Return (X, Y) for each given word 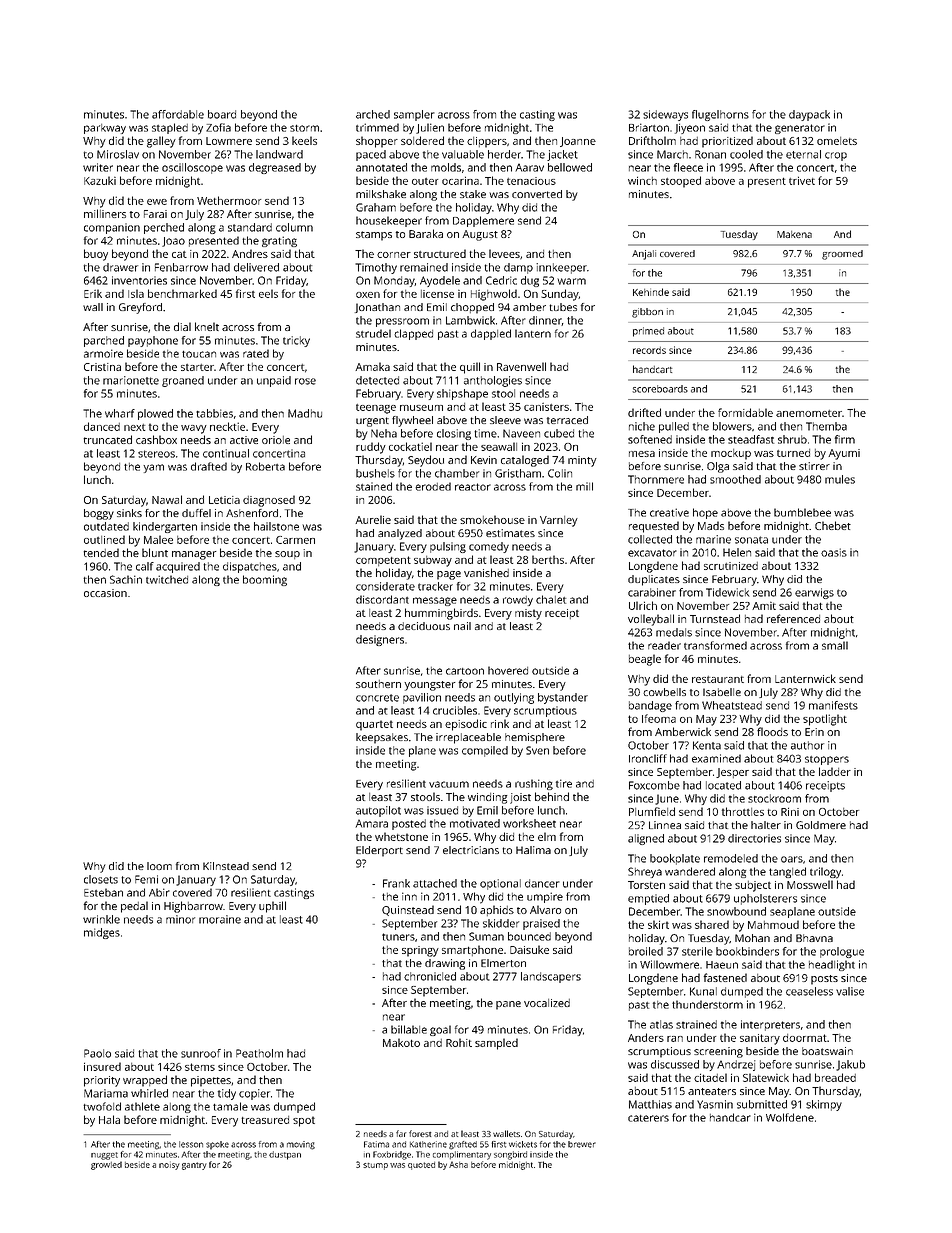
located (723, 785)
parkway (105, 129)
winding (487, 798)
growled (106, 1165)
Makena (794, 234)
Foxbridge (392, 1155)
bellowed (570, 167)
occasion (105, 593)
